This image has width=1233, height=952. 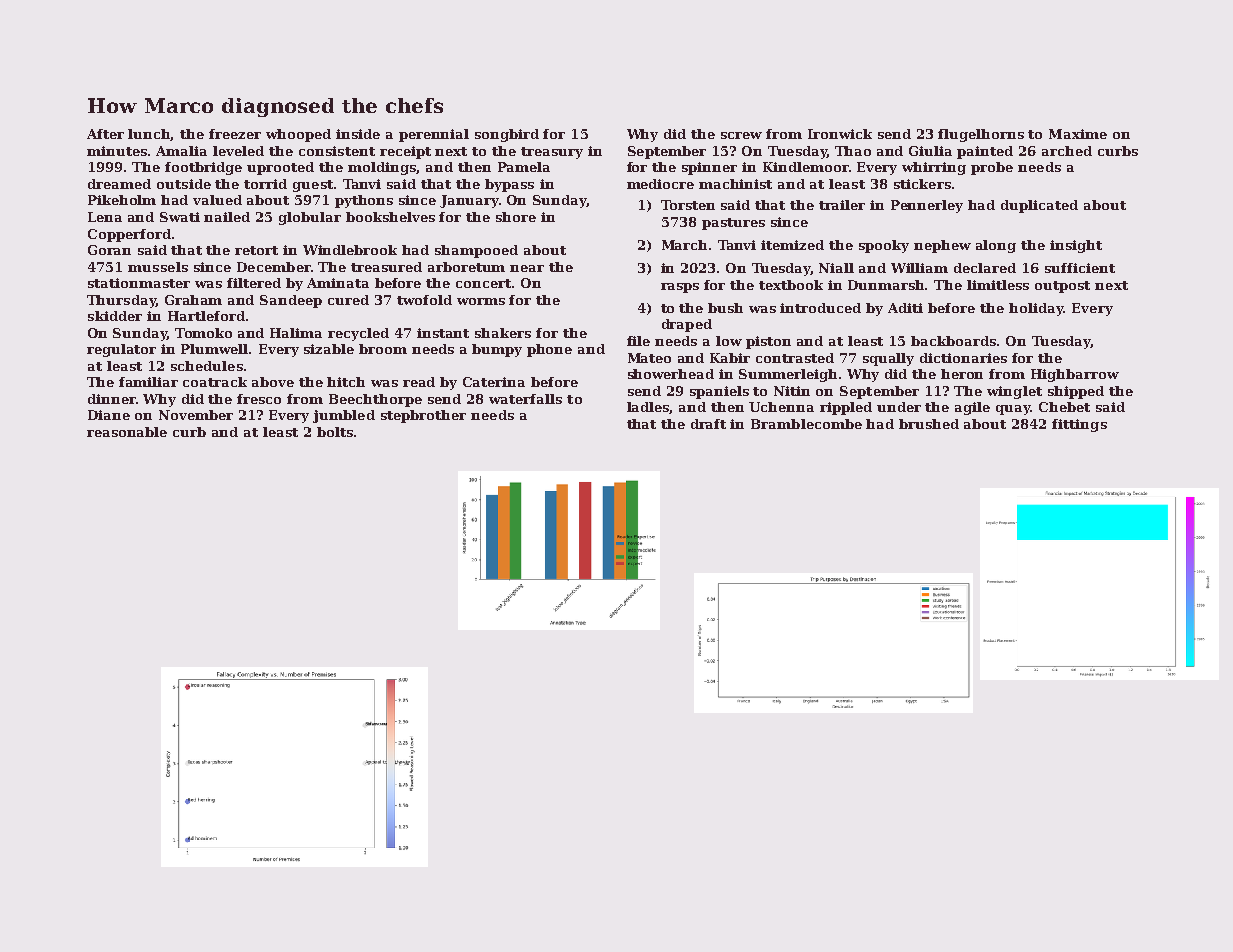 I want to click on shore, so click(x=516, y=217).
